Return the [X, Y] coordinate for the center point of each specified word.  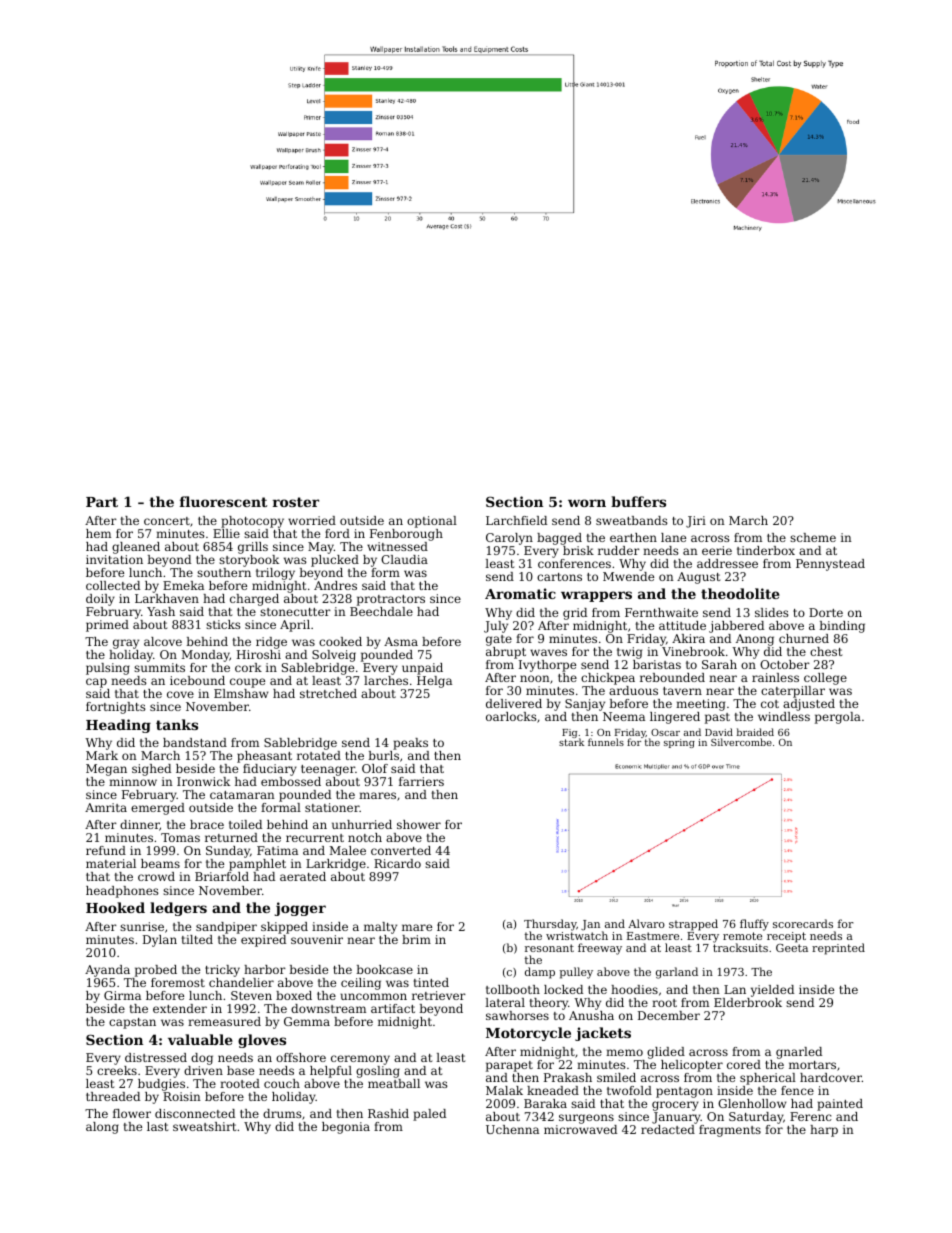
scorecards [803, 923]
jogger [300, 909]
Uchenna [512, 1129]
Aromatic [520, 593]
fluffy [754, 925]
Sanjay [585, 705]
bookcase [384, 969]
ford [337, 533]
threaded [113, 1096]
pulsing [108, 669]
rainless [775, 677]
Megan [106, 770]
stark [571, 742]
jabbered [736, 627]
